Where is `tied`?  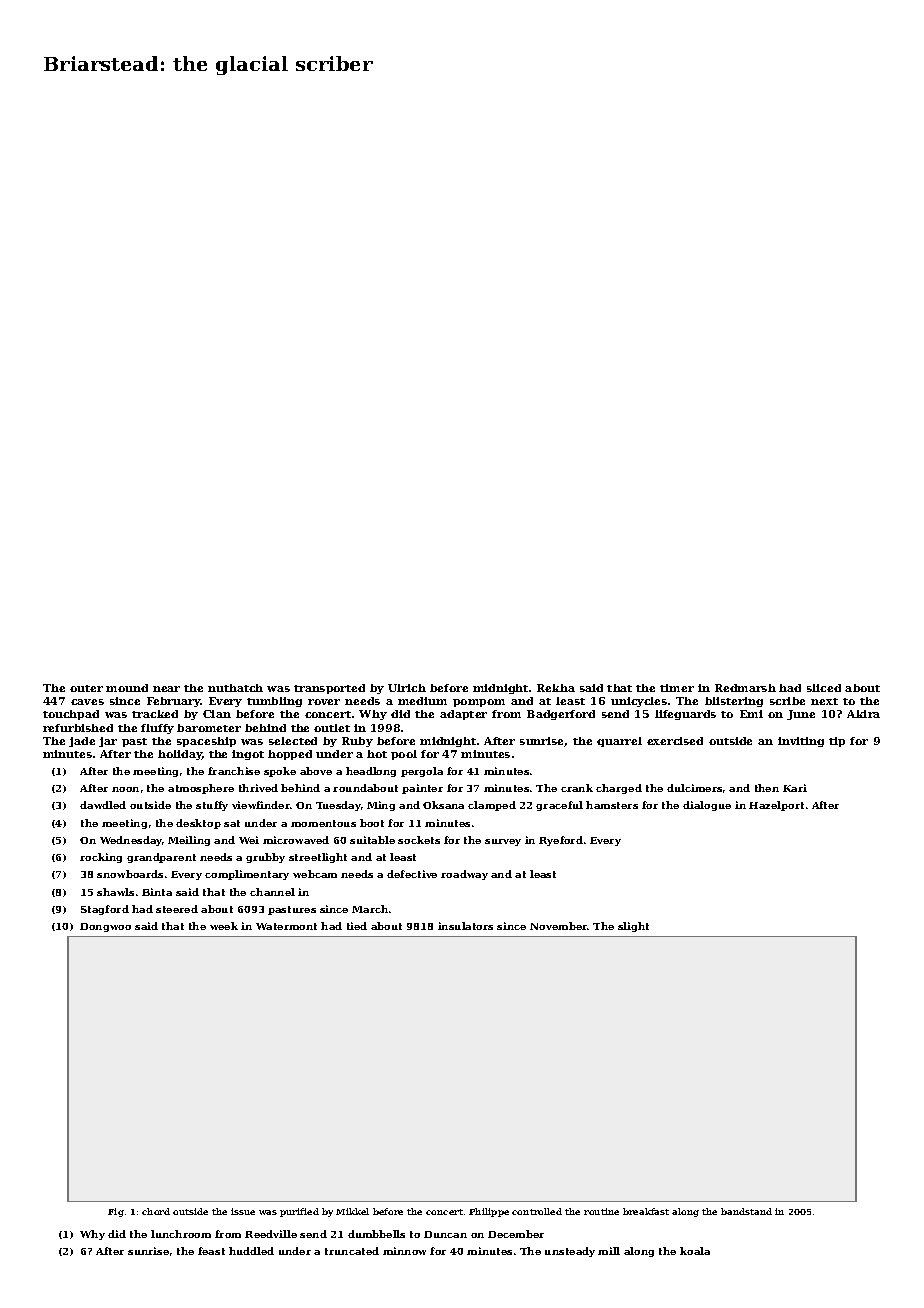 tied is located at coordinates (357, 926).
